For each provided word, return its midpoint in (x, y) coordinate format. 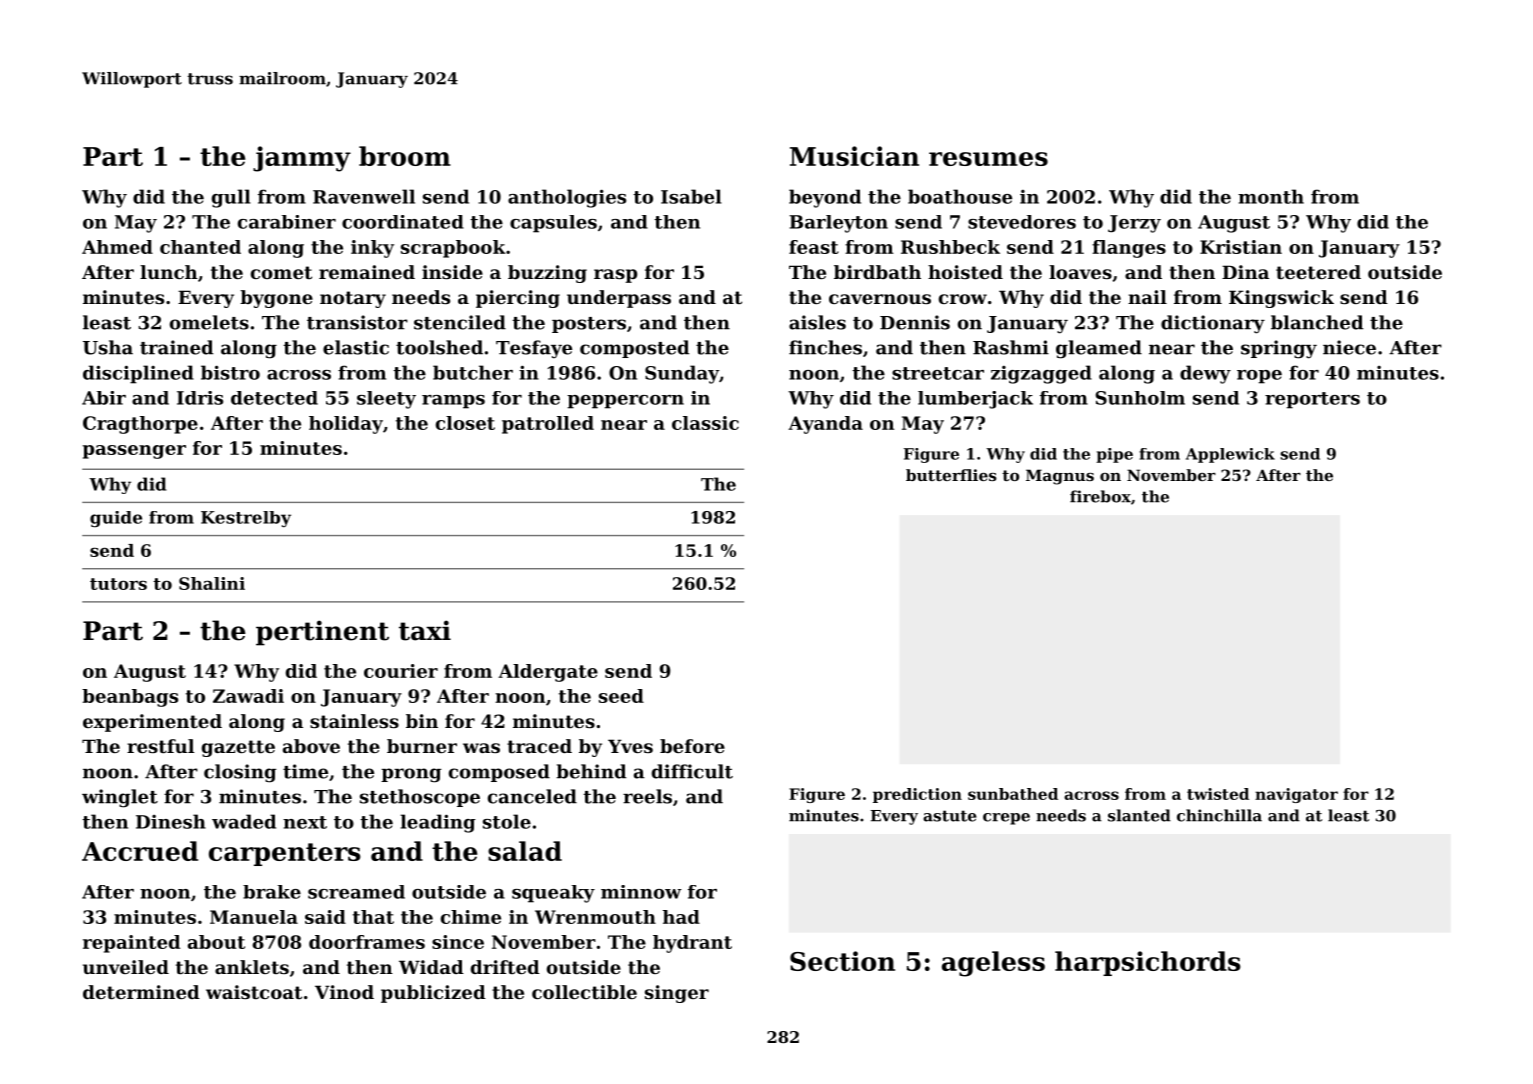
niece (1349, 347)
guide (116, 519)
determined (141, 992)
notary (353, 299)
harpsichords (1148, 963)
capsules (553, 224)
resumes (988, 159)
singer (677, 994)
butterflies (951, 475)
